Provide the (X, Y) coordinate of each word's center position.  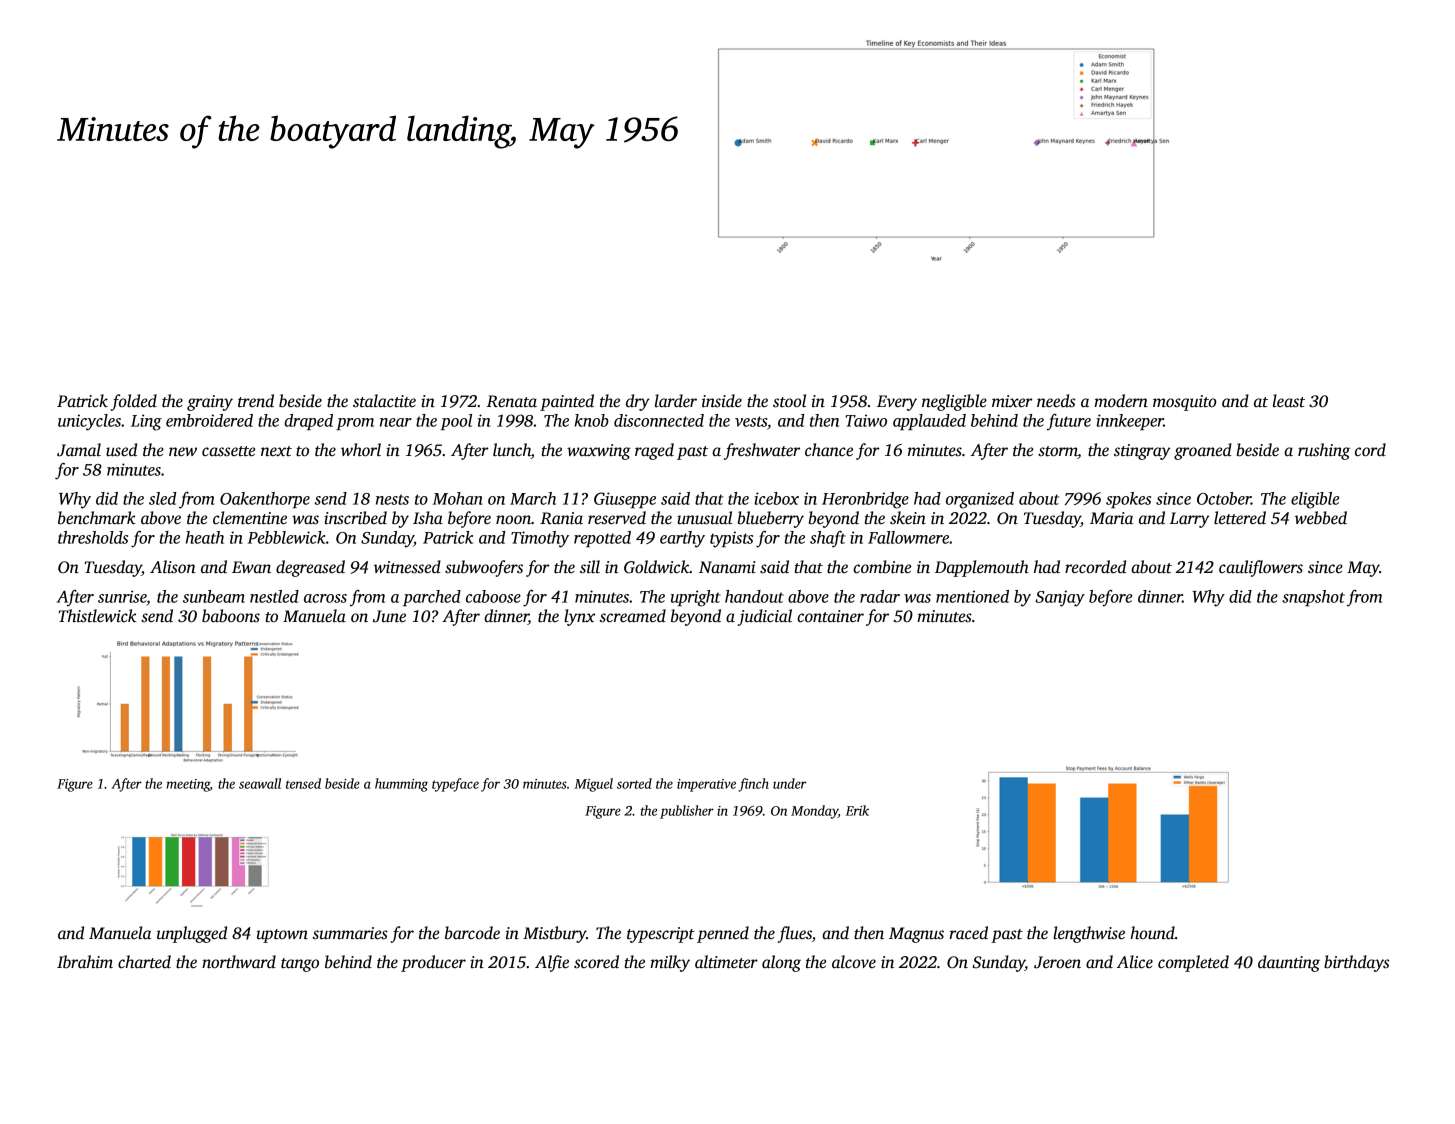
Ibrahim (85, 962)
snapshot (1313, 598)
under (790, 783)
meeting (188, 785)
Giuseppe (625, 500)
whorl (361, 450)
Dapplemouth (982, 568)
